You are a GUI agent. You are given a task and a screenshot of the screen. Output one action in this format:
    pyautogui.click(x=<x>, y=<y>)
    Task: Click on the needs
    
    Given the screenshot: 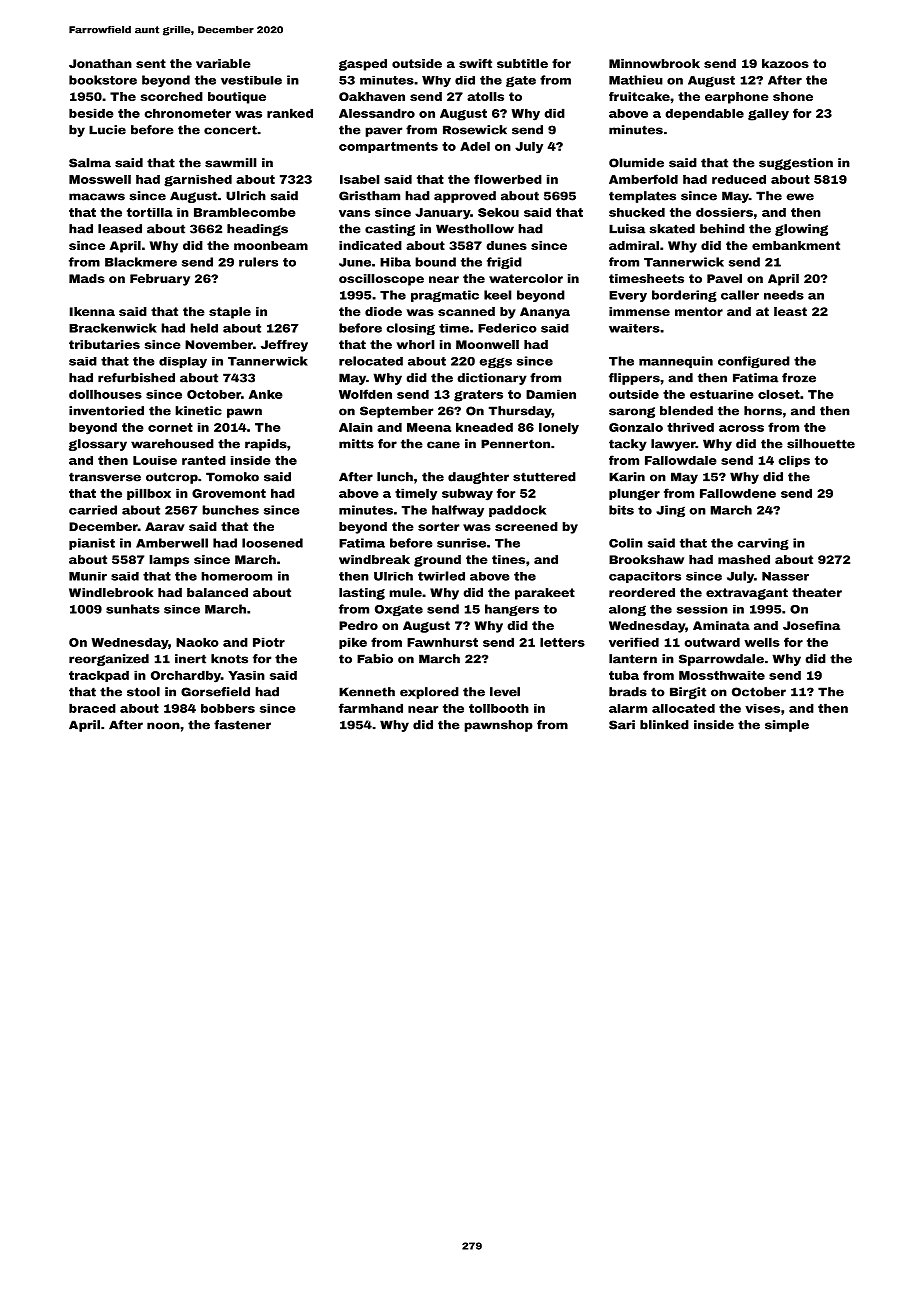 What is the action you would take?
    pyautogui.click(x=784, y=295)
